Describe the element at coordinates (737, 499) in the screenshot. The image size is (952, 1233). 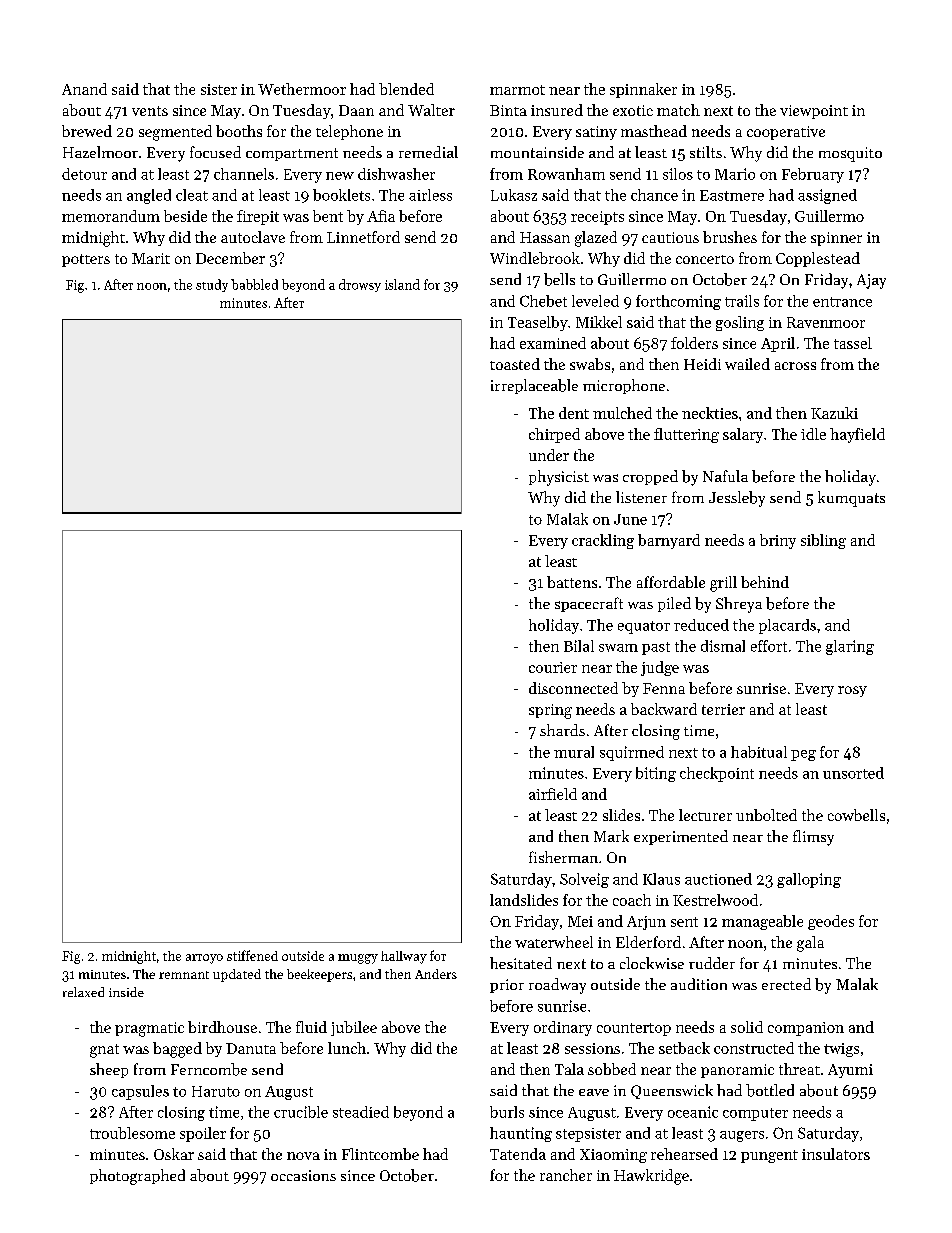
I see `Jessleby` at that location.
